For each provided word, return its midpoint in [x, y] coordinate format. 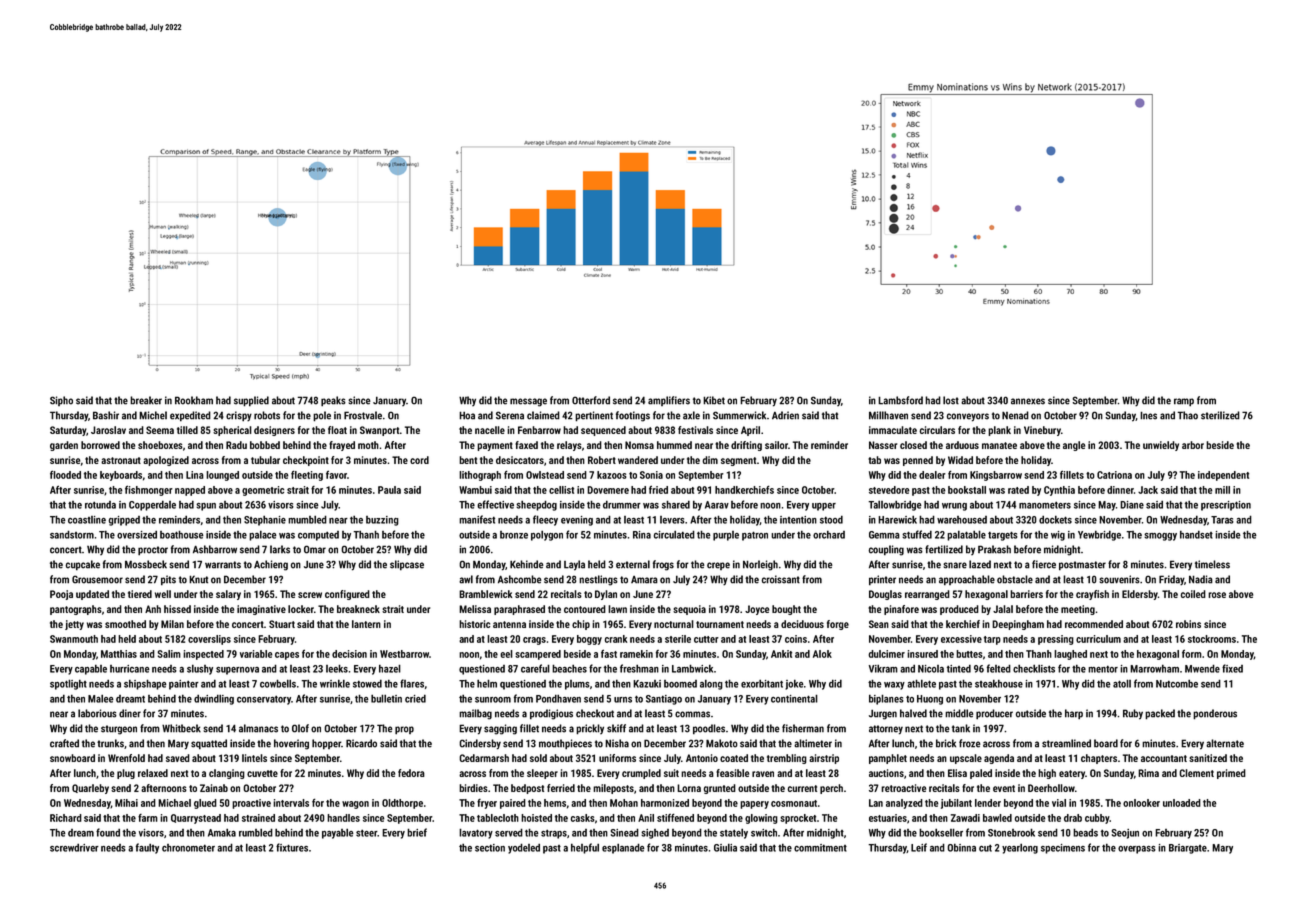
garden [64, 446]
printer [882, 580]
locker [301, 609]
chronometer [188, 848]
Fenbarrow [539, 430]
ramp [1184, 402]
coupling [886, 550]
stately [734, 833]
